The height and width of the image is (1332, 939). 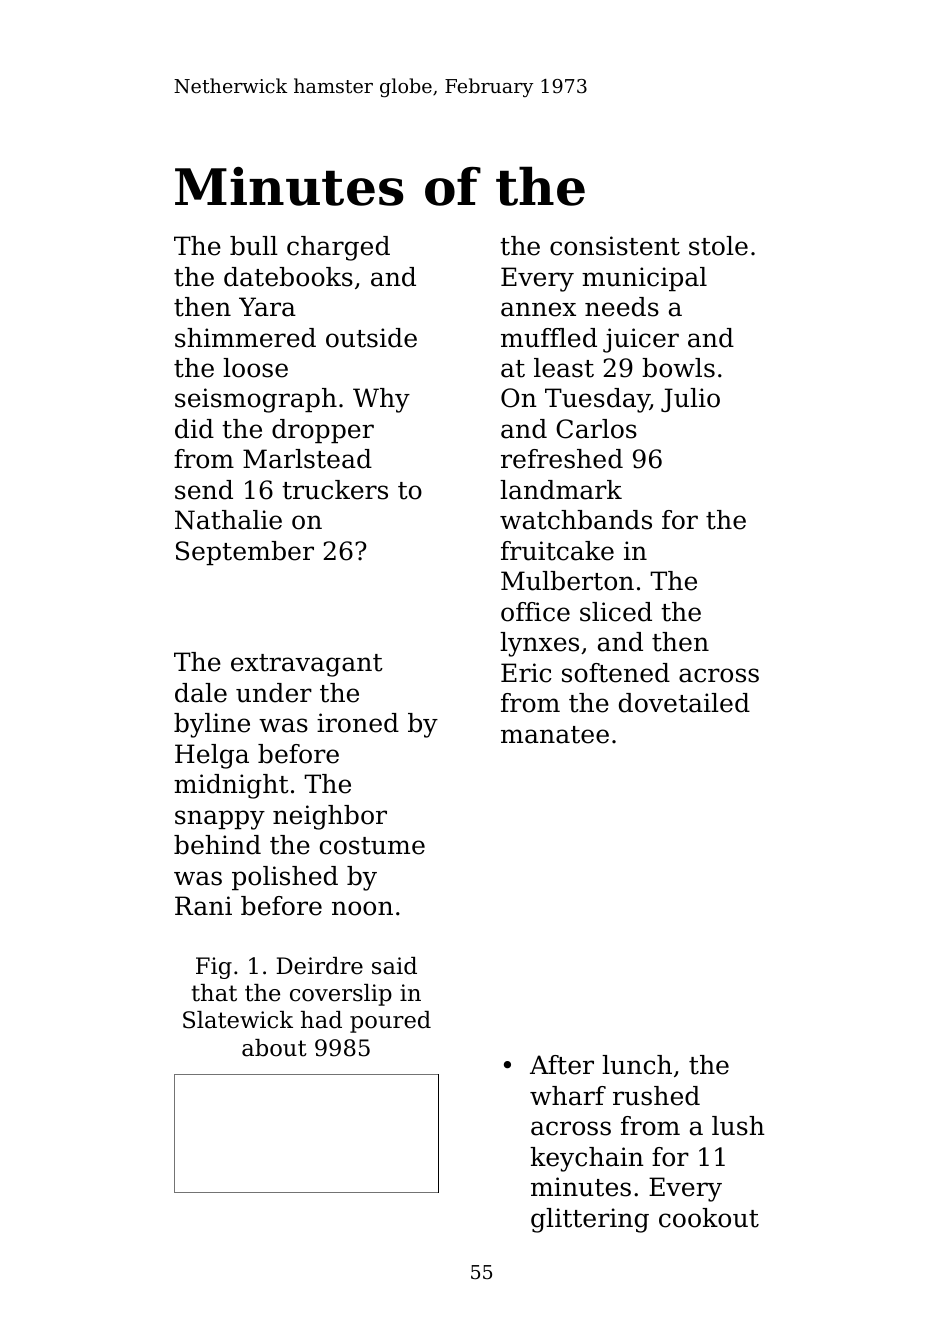 I want to click on lush, so click(x=738, y=1126).
